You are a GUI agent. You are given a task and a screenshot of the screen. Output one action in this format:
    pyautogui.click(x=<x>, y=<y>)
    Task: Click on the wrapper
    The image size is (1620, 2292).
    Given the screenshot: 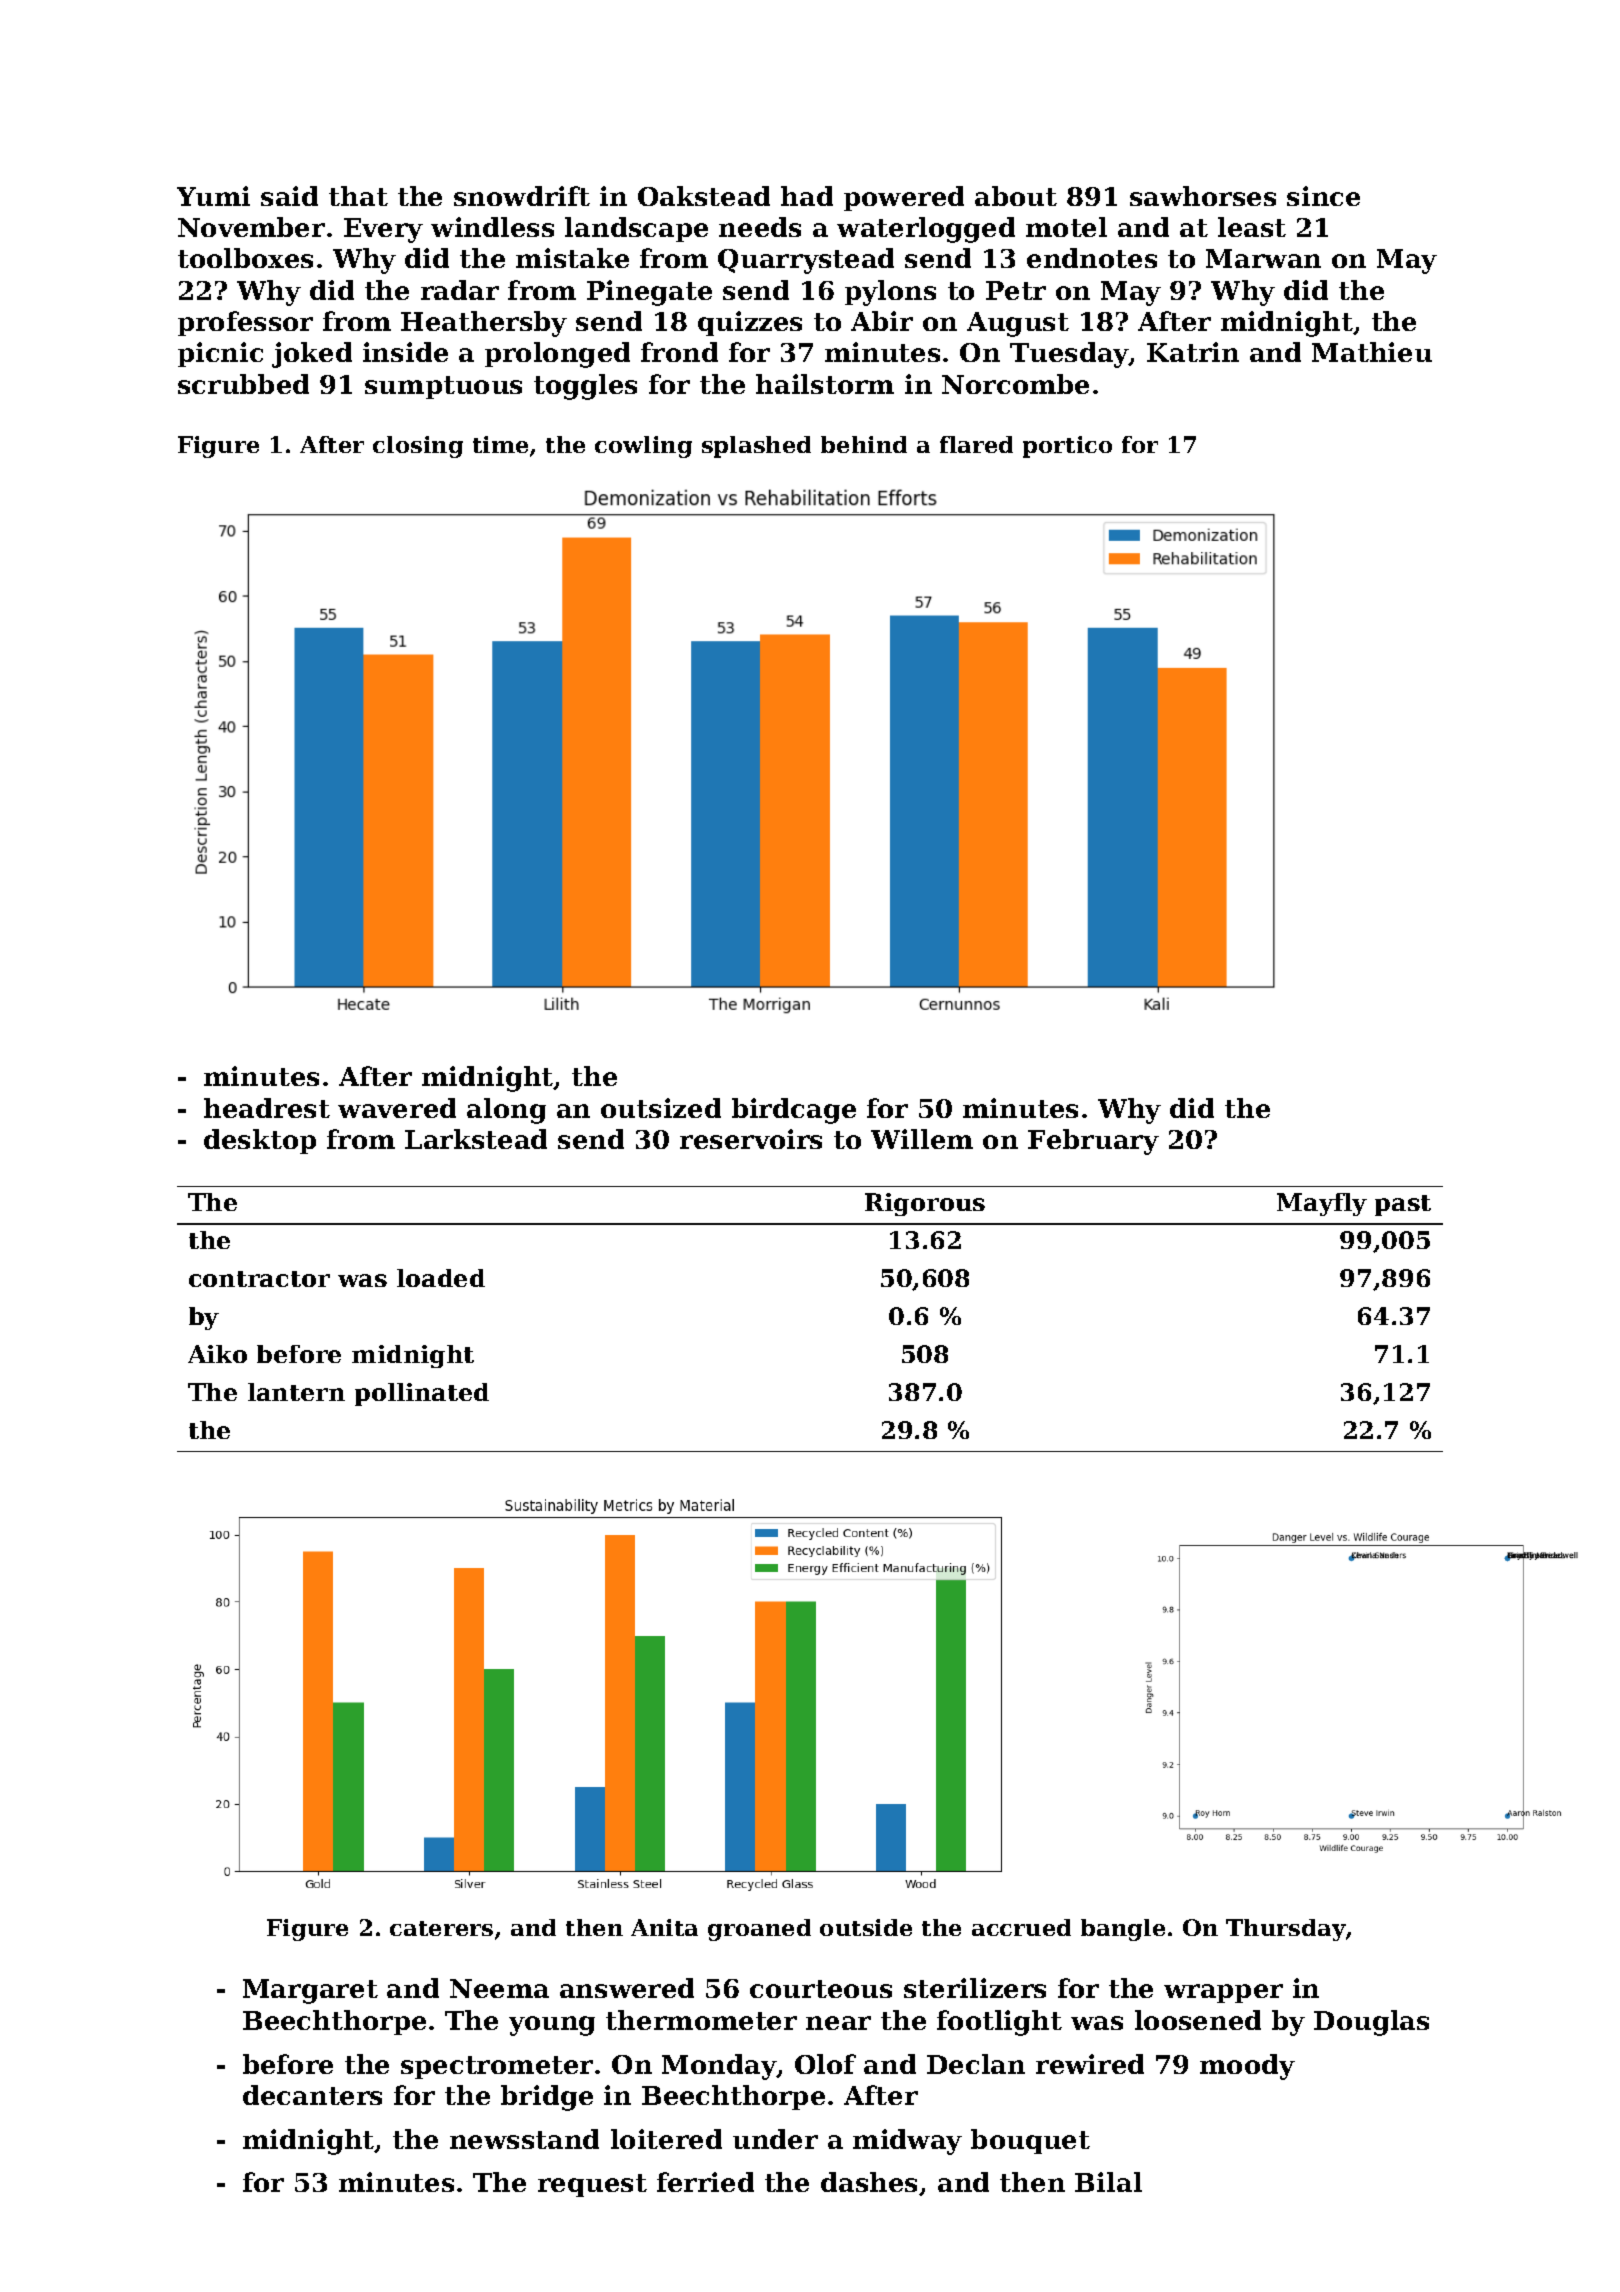 What is the action you would take?
    pyautogui.click(x=1223, y=1993)
